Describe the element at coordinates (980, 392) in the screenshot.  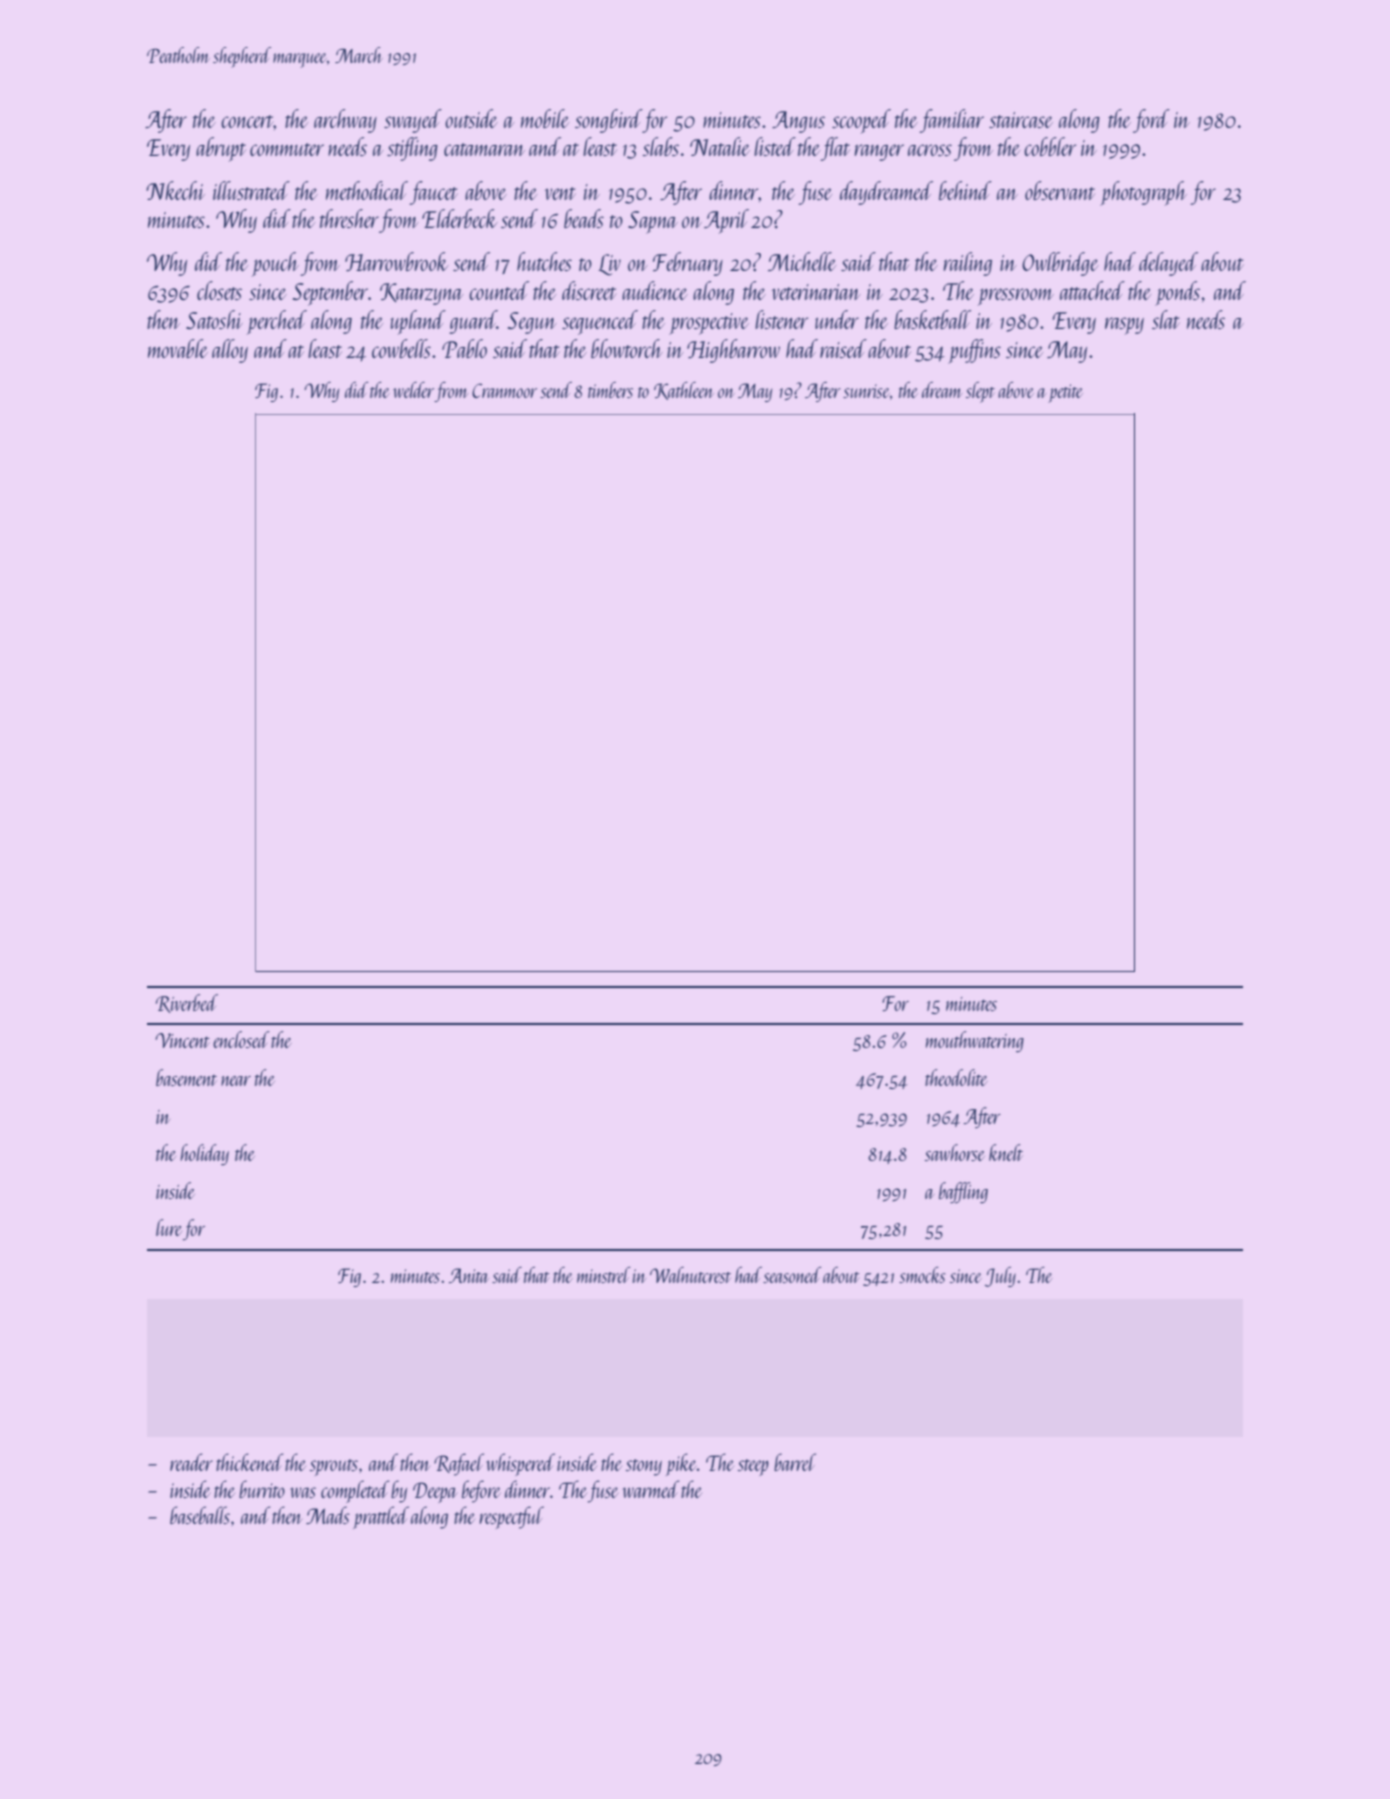
I see `slept` at that location.
